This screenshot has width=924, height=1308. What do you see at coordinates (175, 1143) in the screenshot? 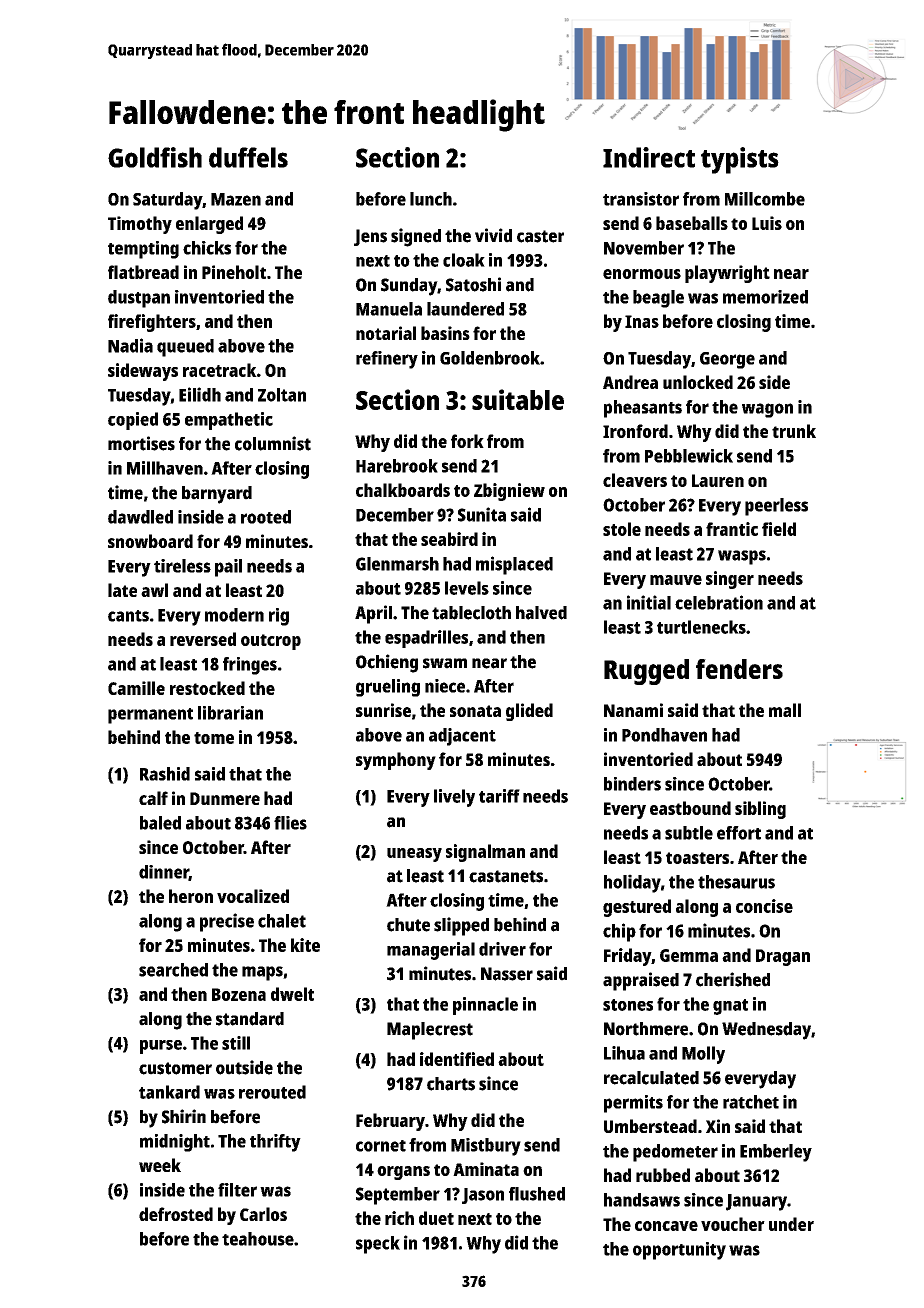
I see `midnight` at bounding box center [175, 1143].
